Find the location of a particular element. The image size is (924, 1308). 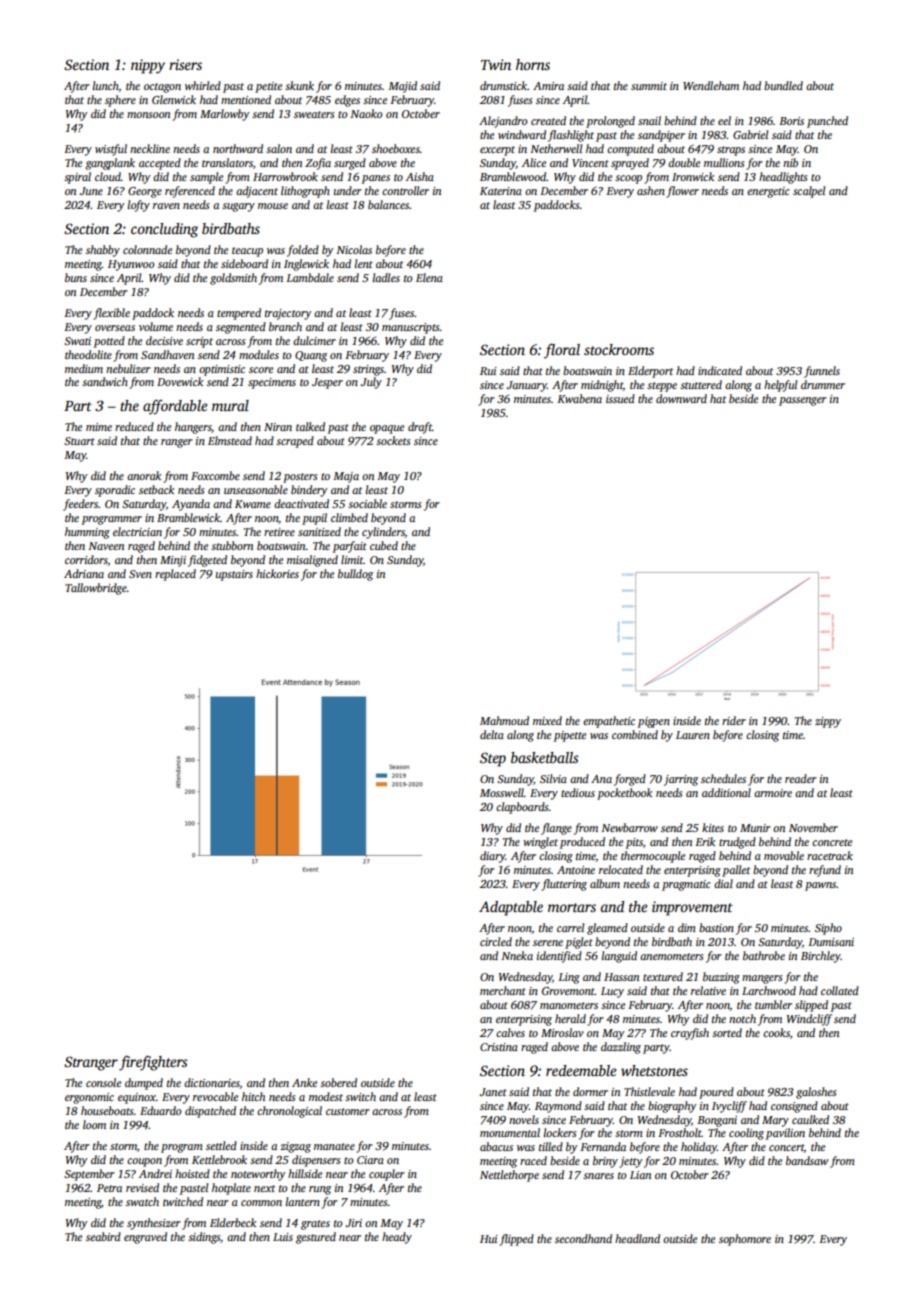

piglet is located at coordinates (579, 943).
